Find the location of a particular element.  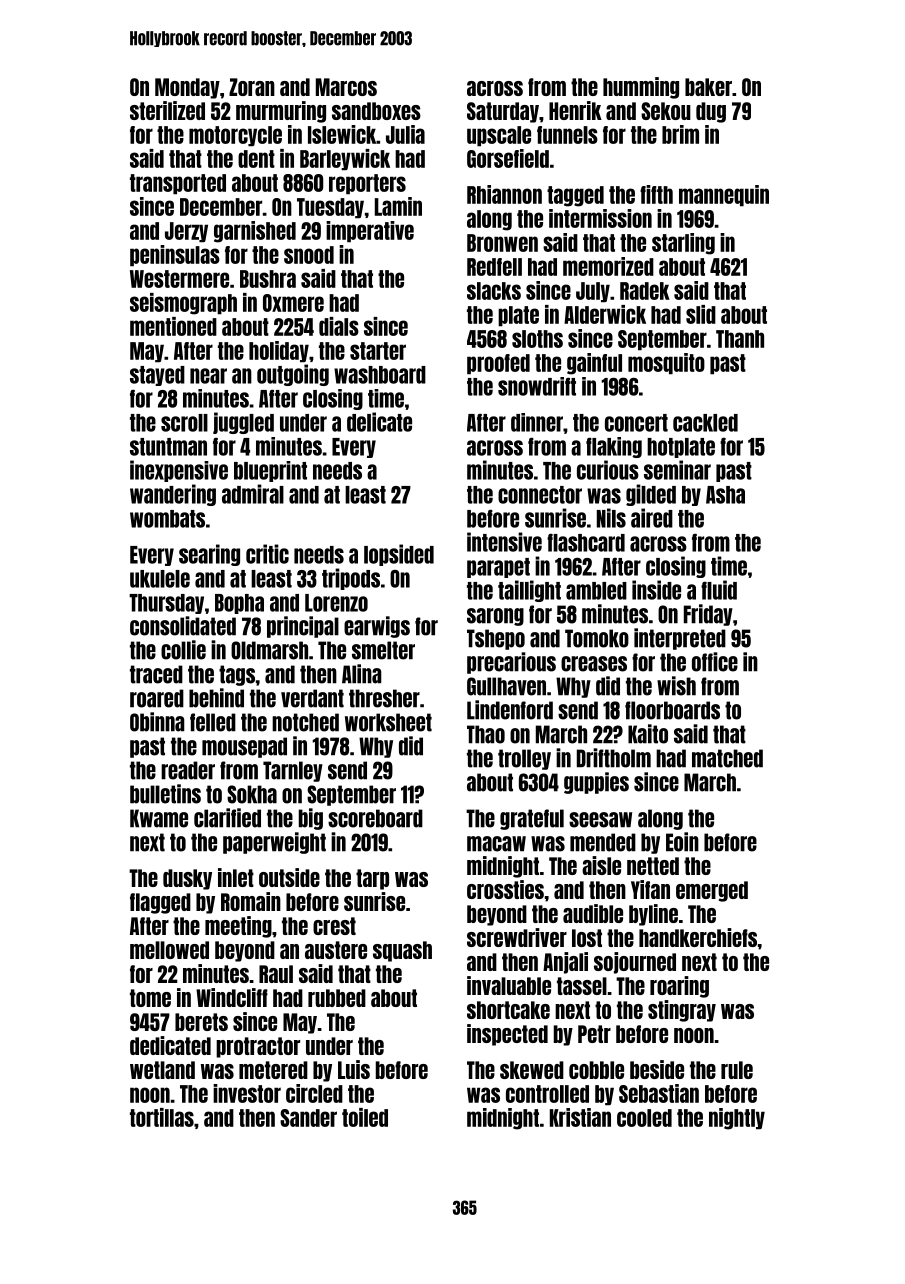

peninsulas is located at coordinates (175, 256).
